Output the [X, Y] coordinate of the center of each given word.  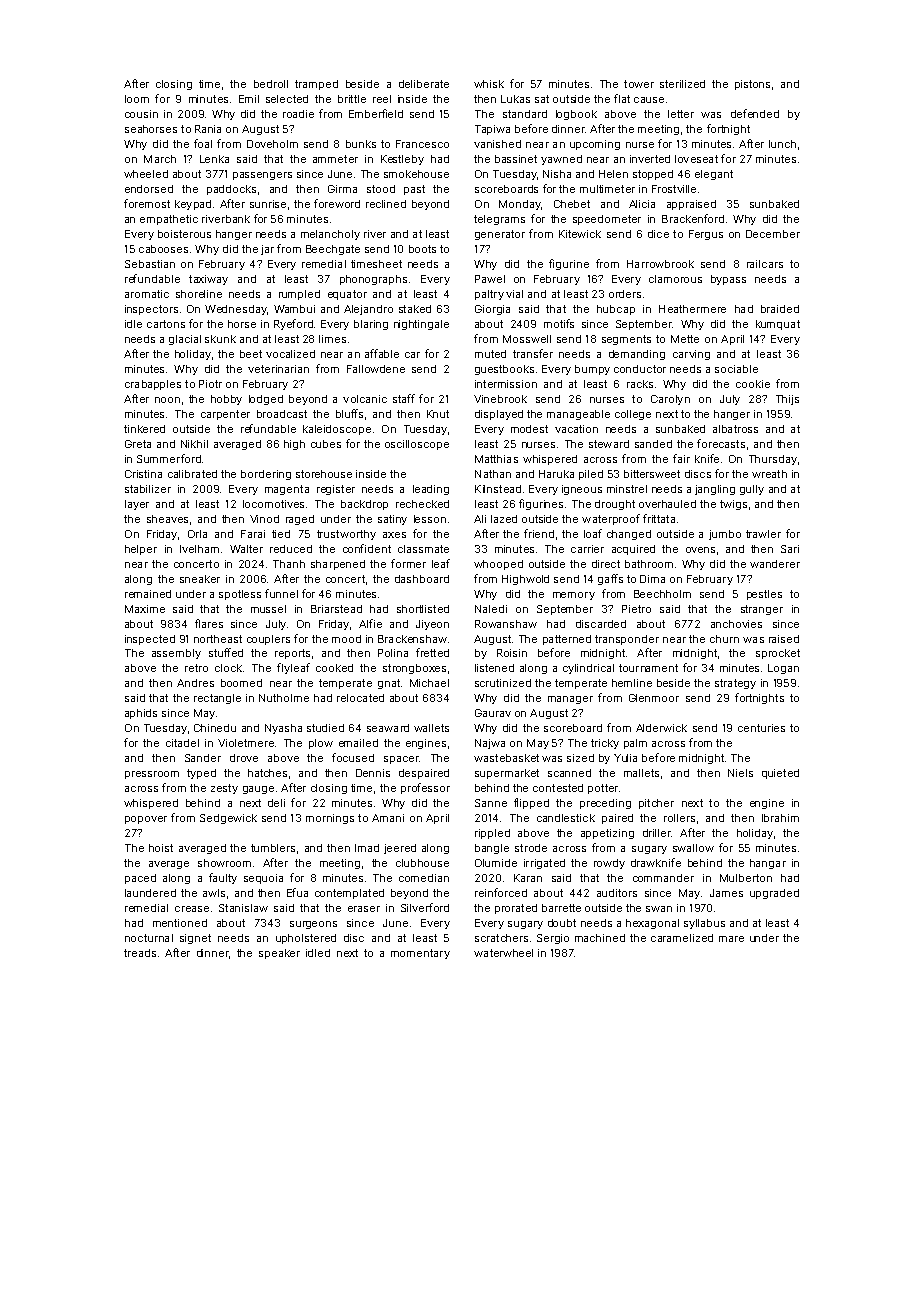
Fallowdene [376, 369]
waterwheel [503, 953]
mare [731, 939]
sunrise [268, 204]
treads [140, 953]
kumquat [778, 325]
